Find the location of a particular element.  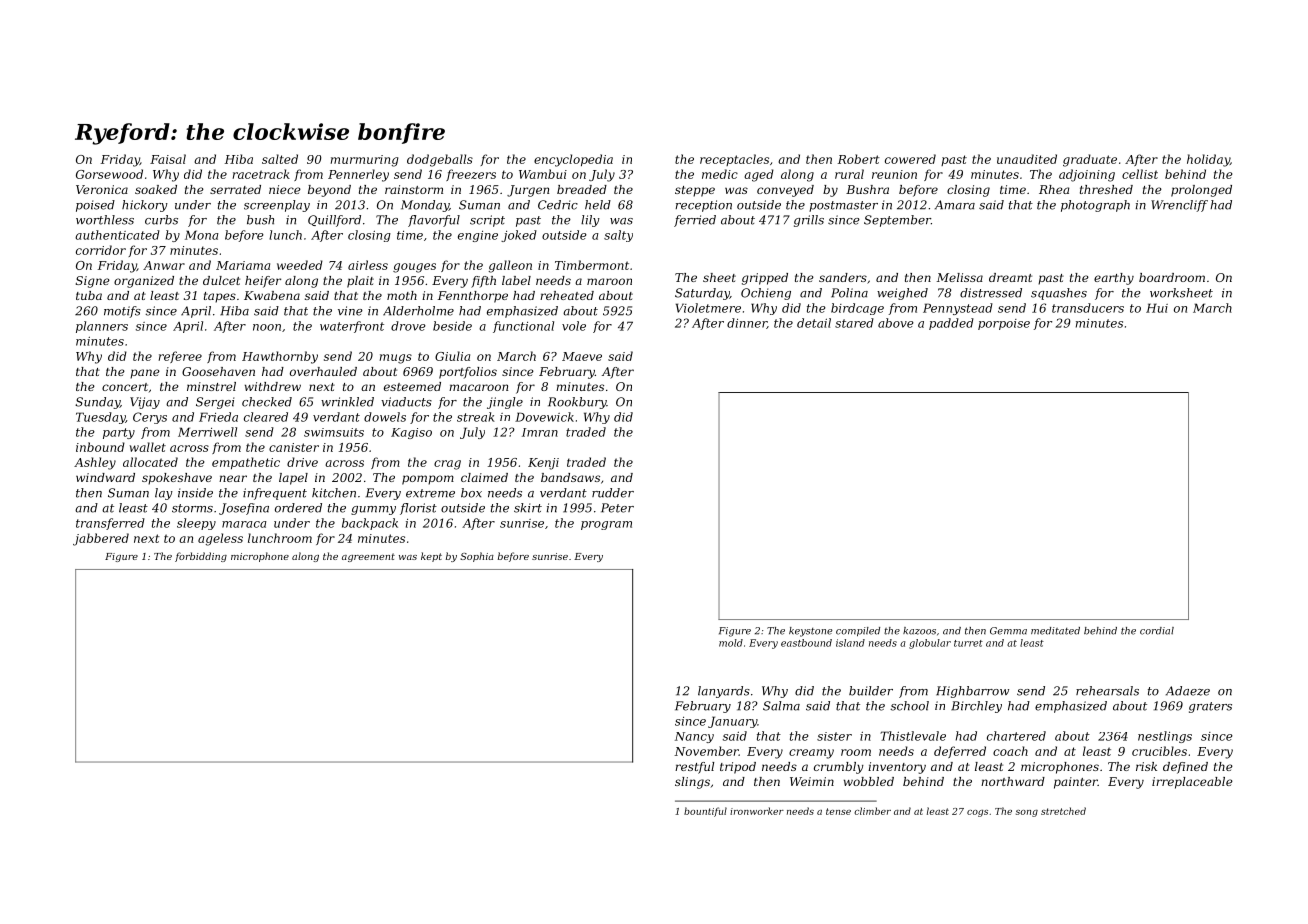

restful is located at coordinates (694, 768).
